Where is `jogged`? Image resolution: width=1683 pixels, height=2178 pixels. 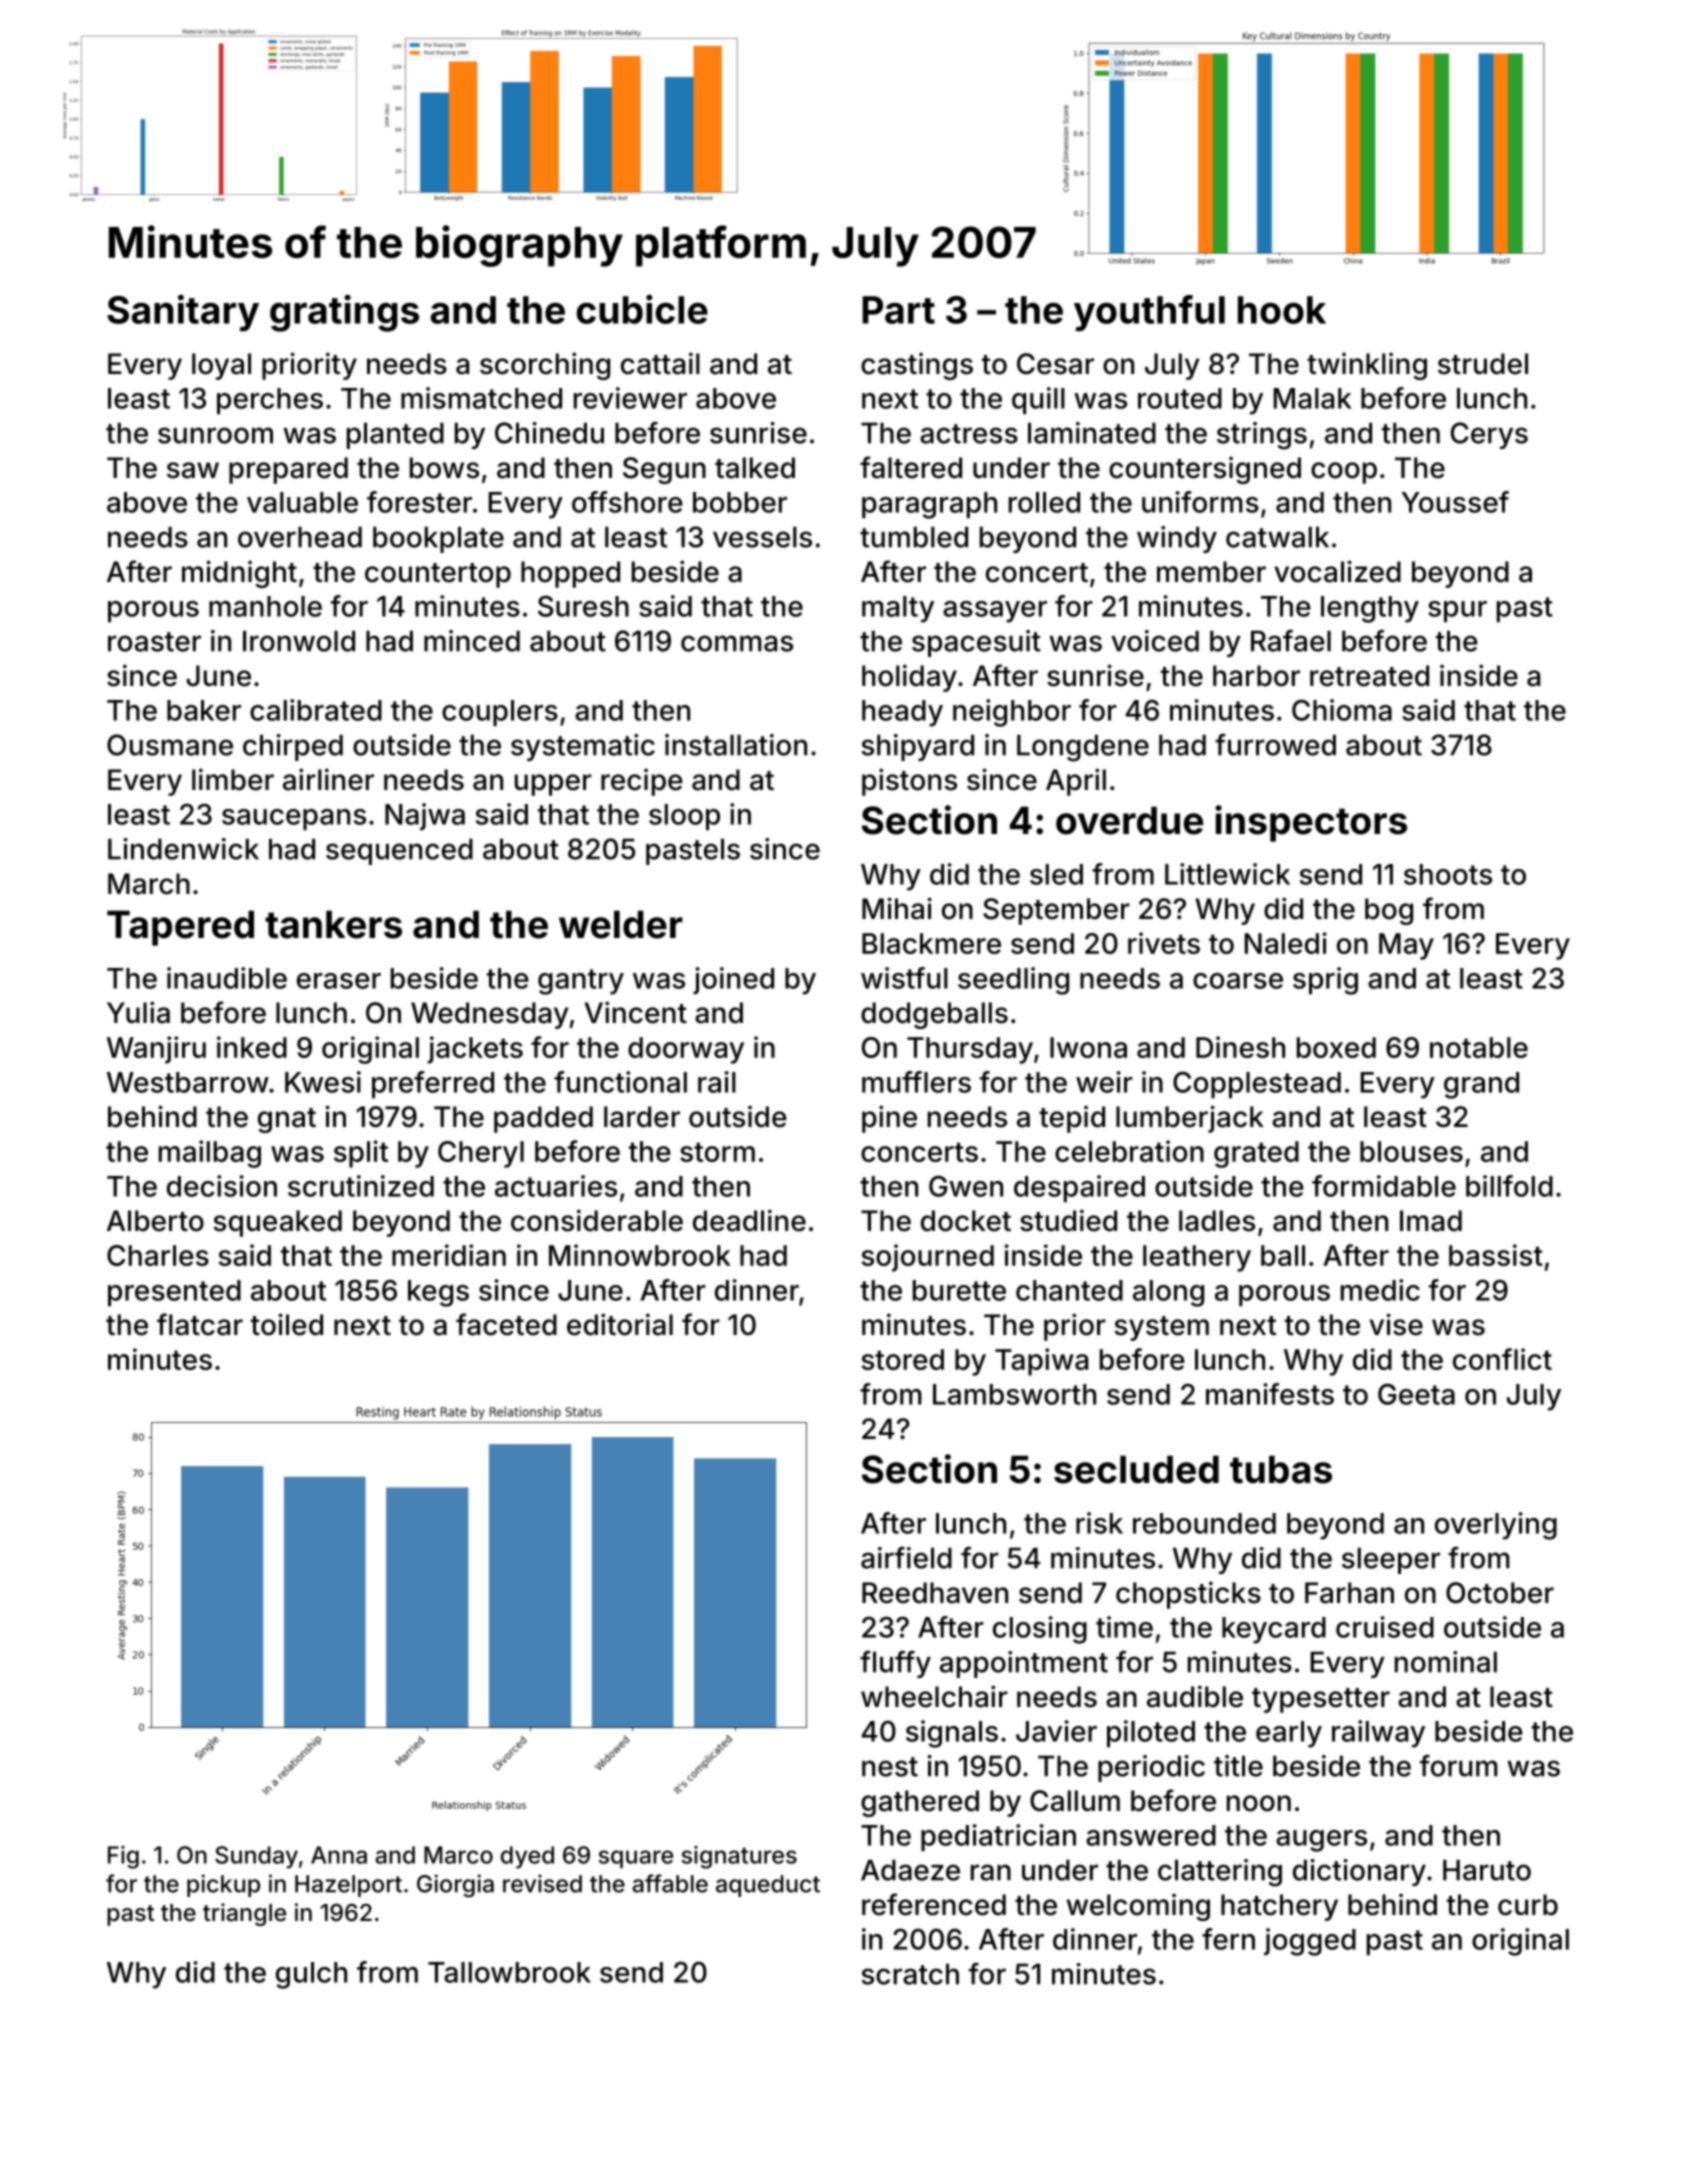 jogged is located at coordinates (1310, 1942).
